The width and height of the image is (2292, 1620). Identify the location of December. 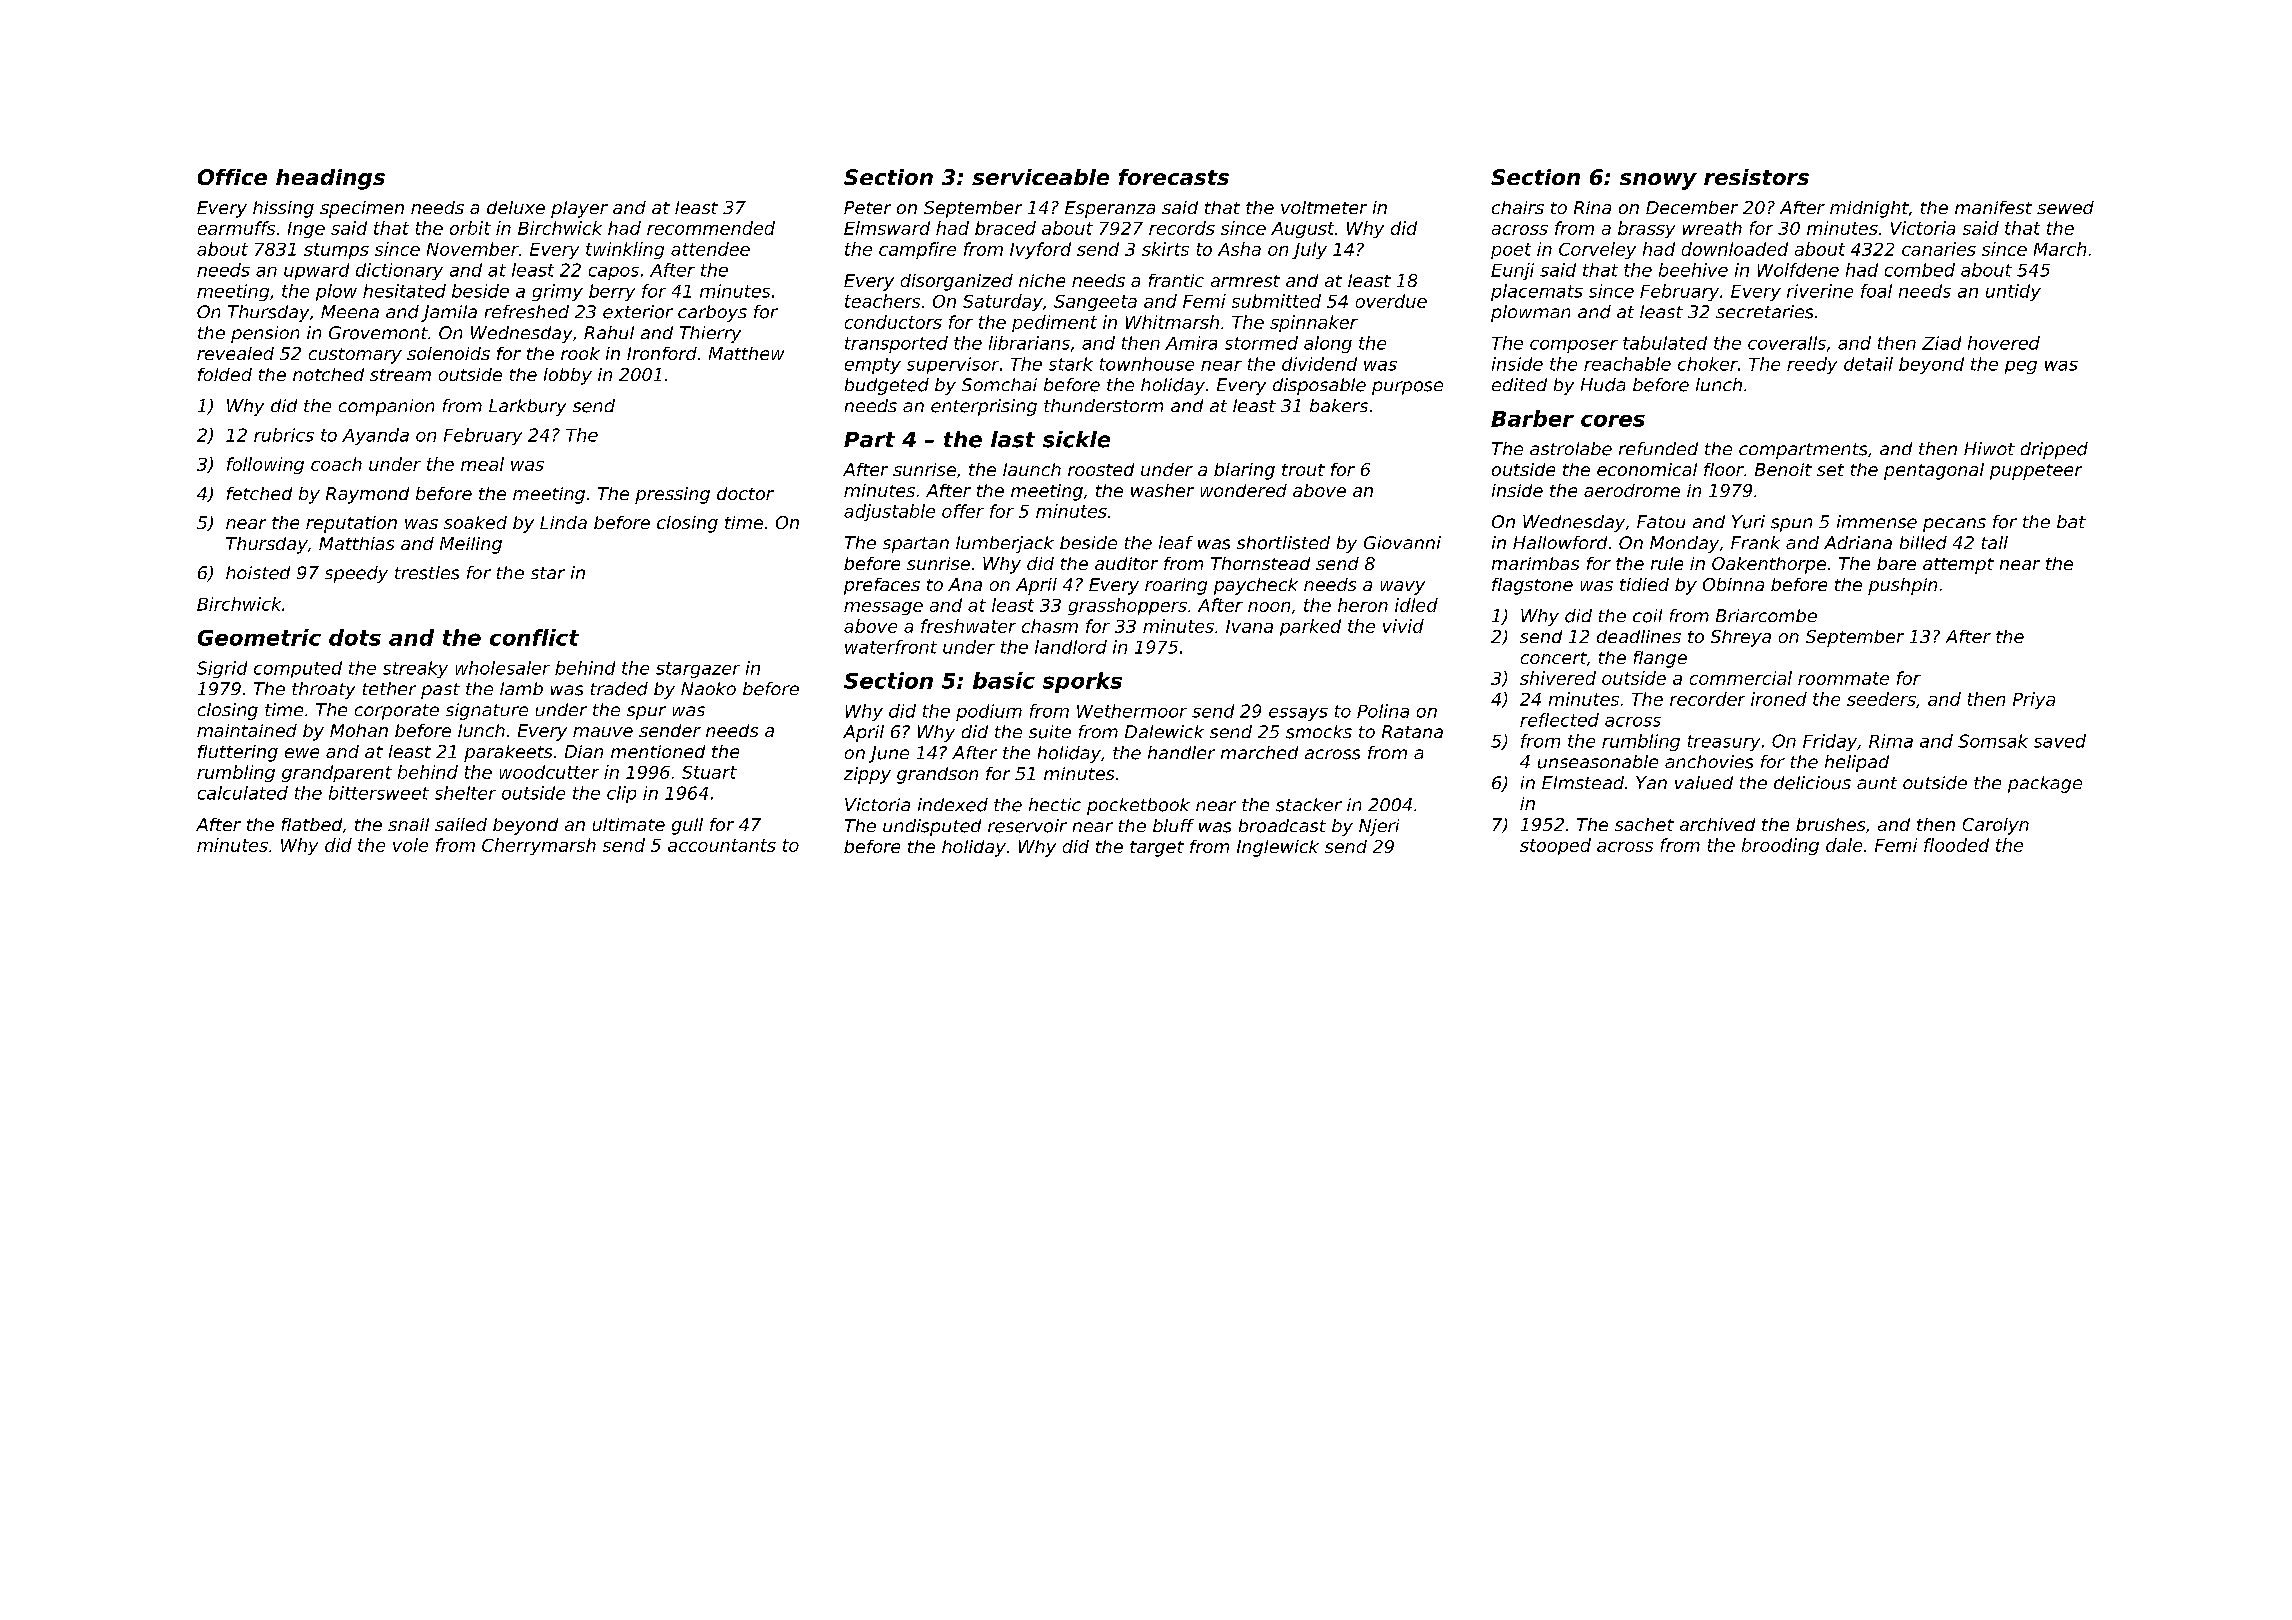
(1692, 207).
